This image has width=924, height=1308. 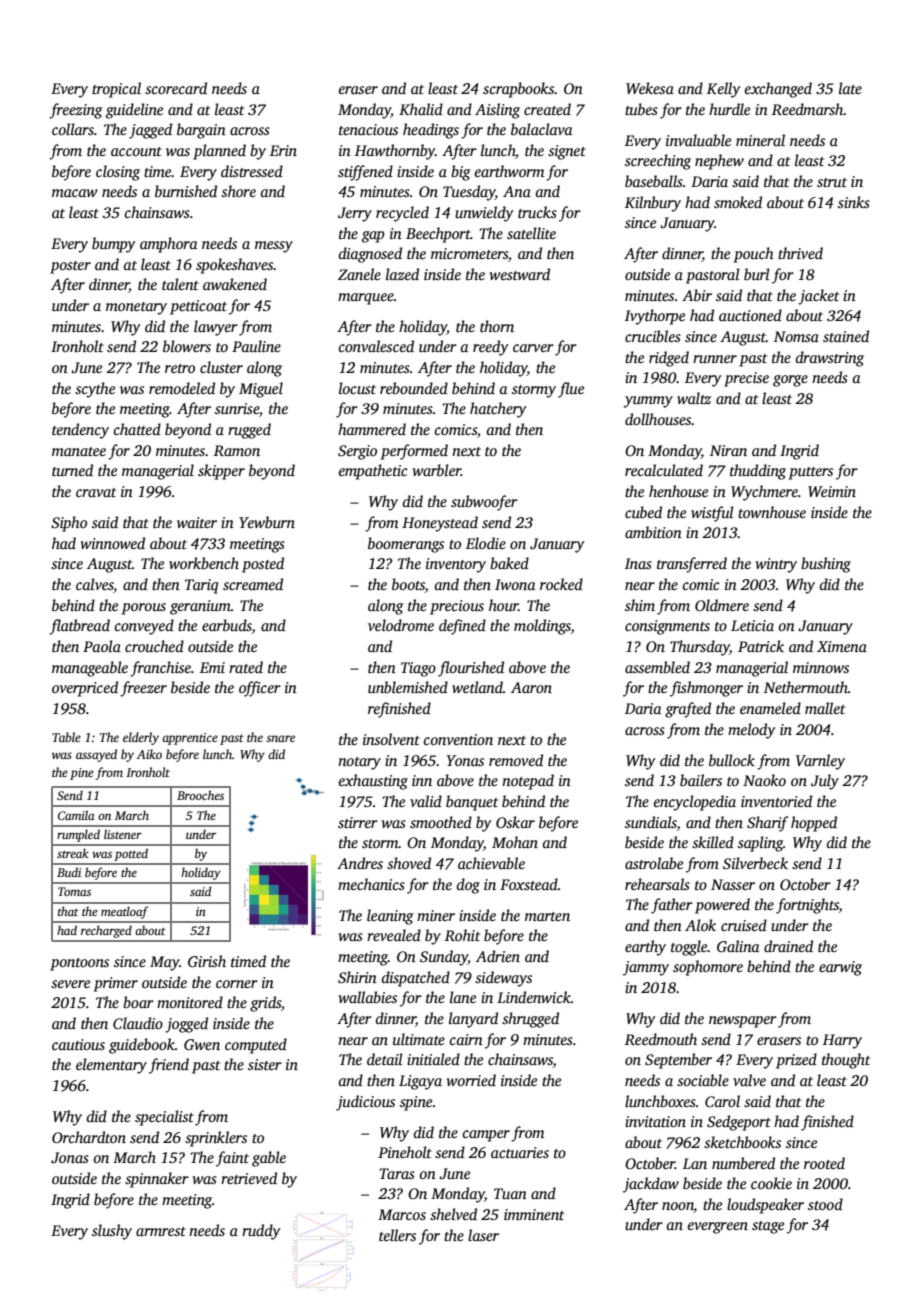 What do you see at coordinates (113, 543) in the image?
I see `winnowed` at bounding box center [113, 543].
